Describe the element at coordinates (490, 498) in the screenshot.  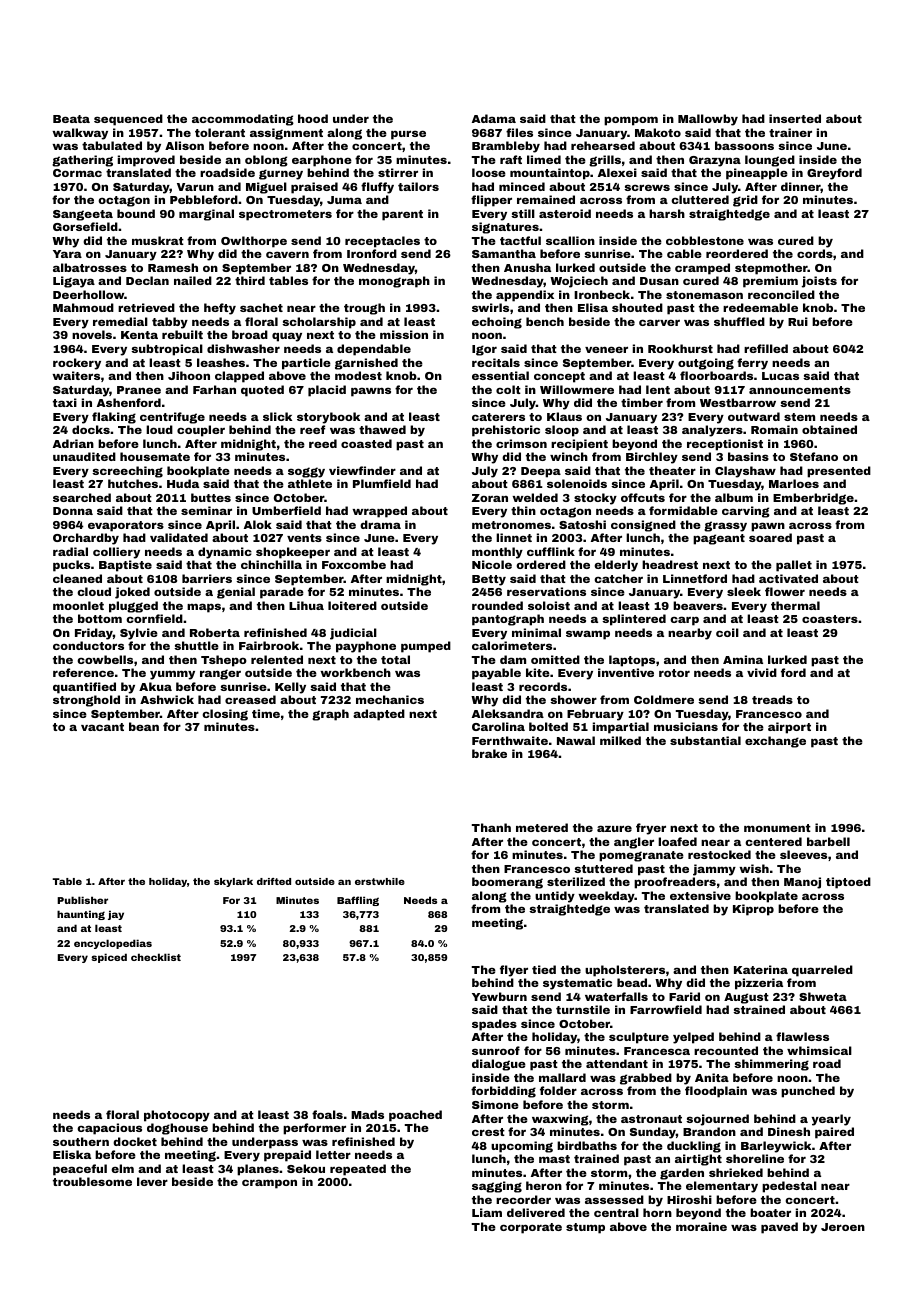
I see `Zoran` at that location.
